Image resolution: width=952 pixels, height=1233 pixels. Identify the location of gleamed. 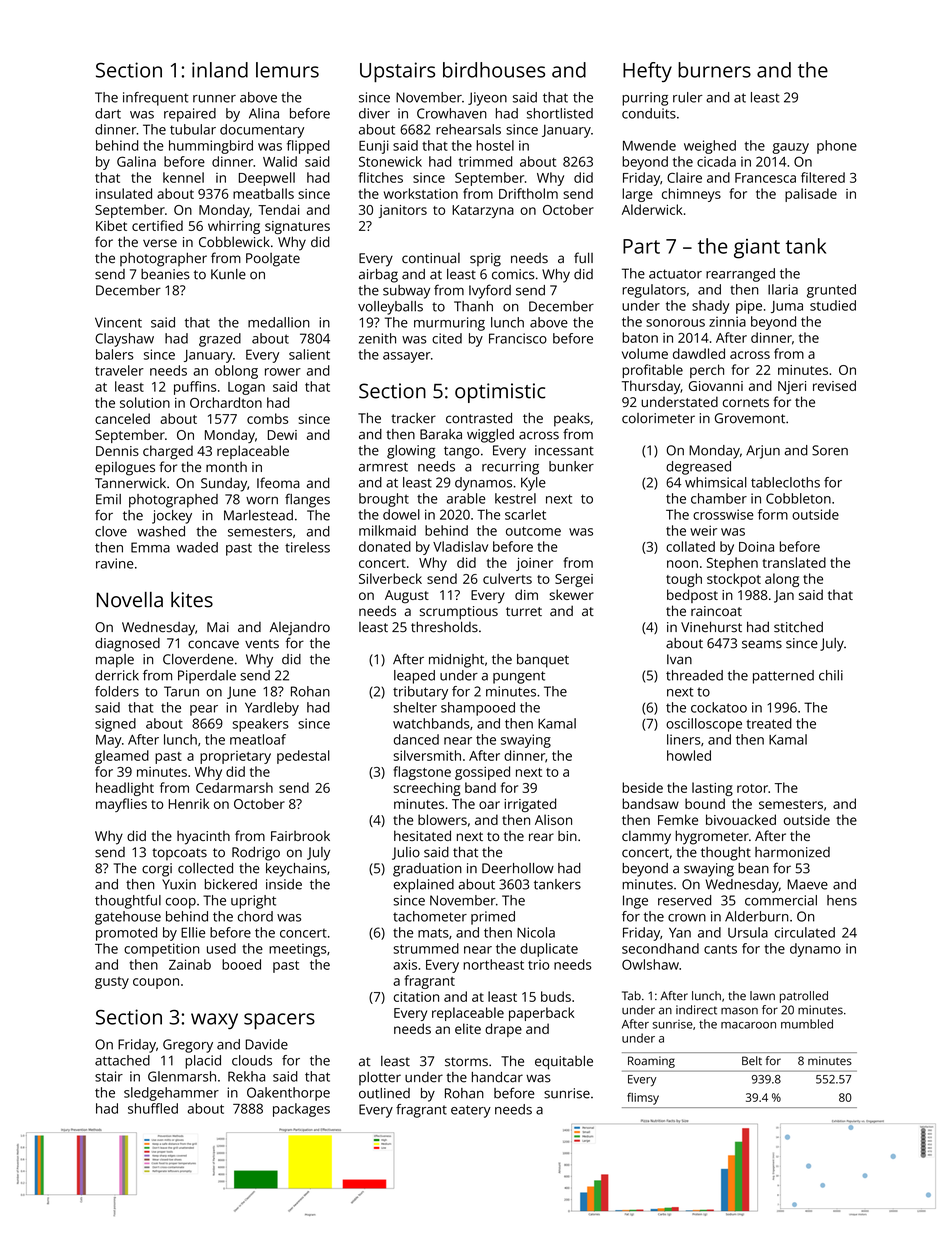
(122, 757).
